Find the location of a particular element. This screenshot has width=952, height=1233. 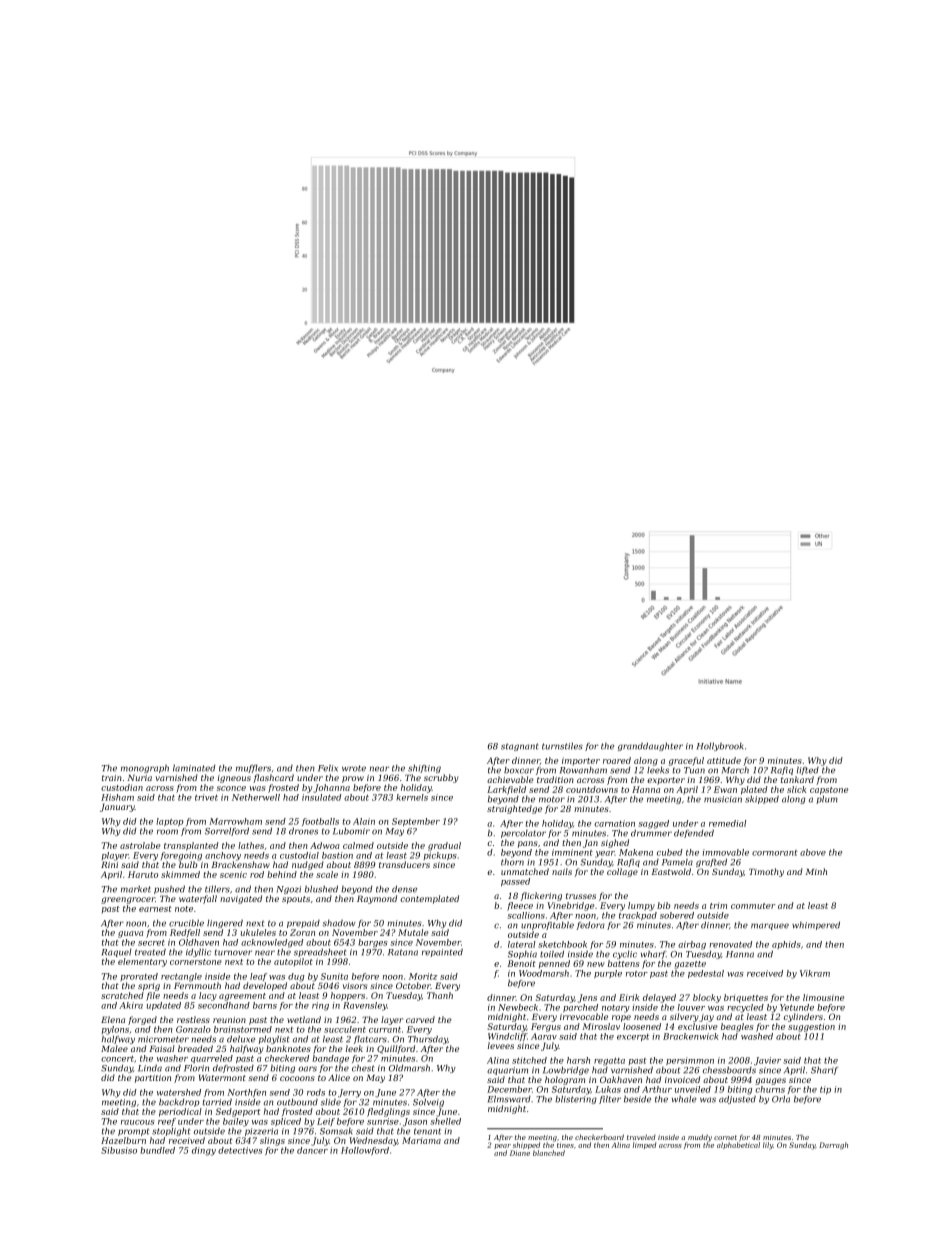

prow is located at coordinates (353, 779).
